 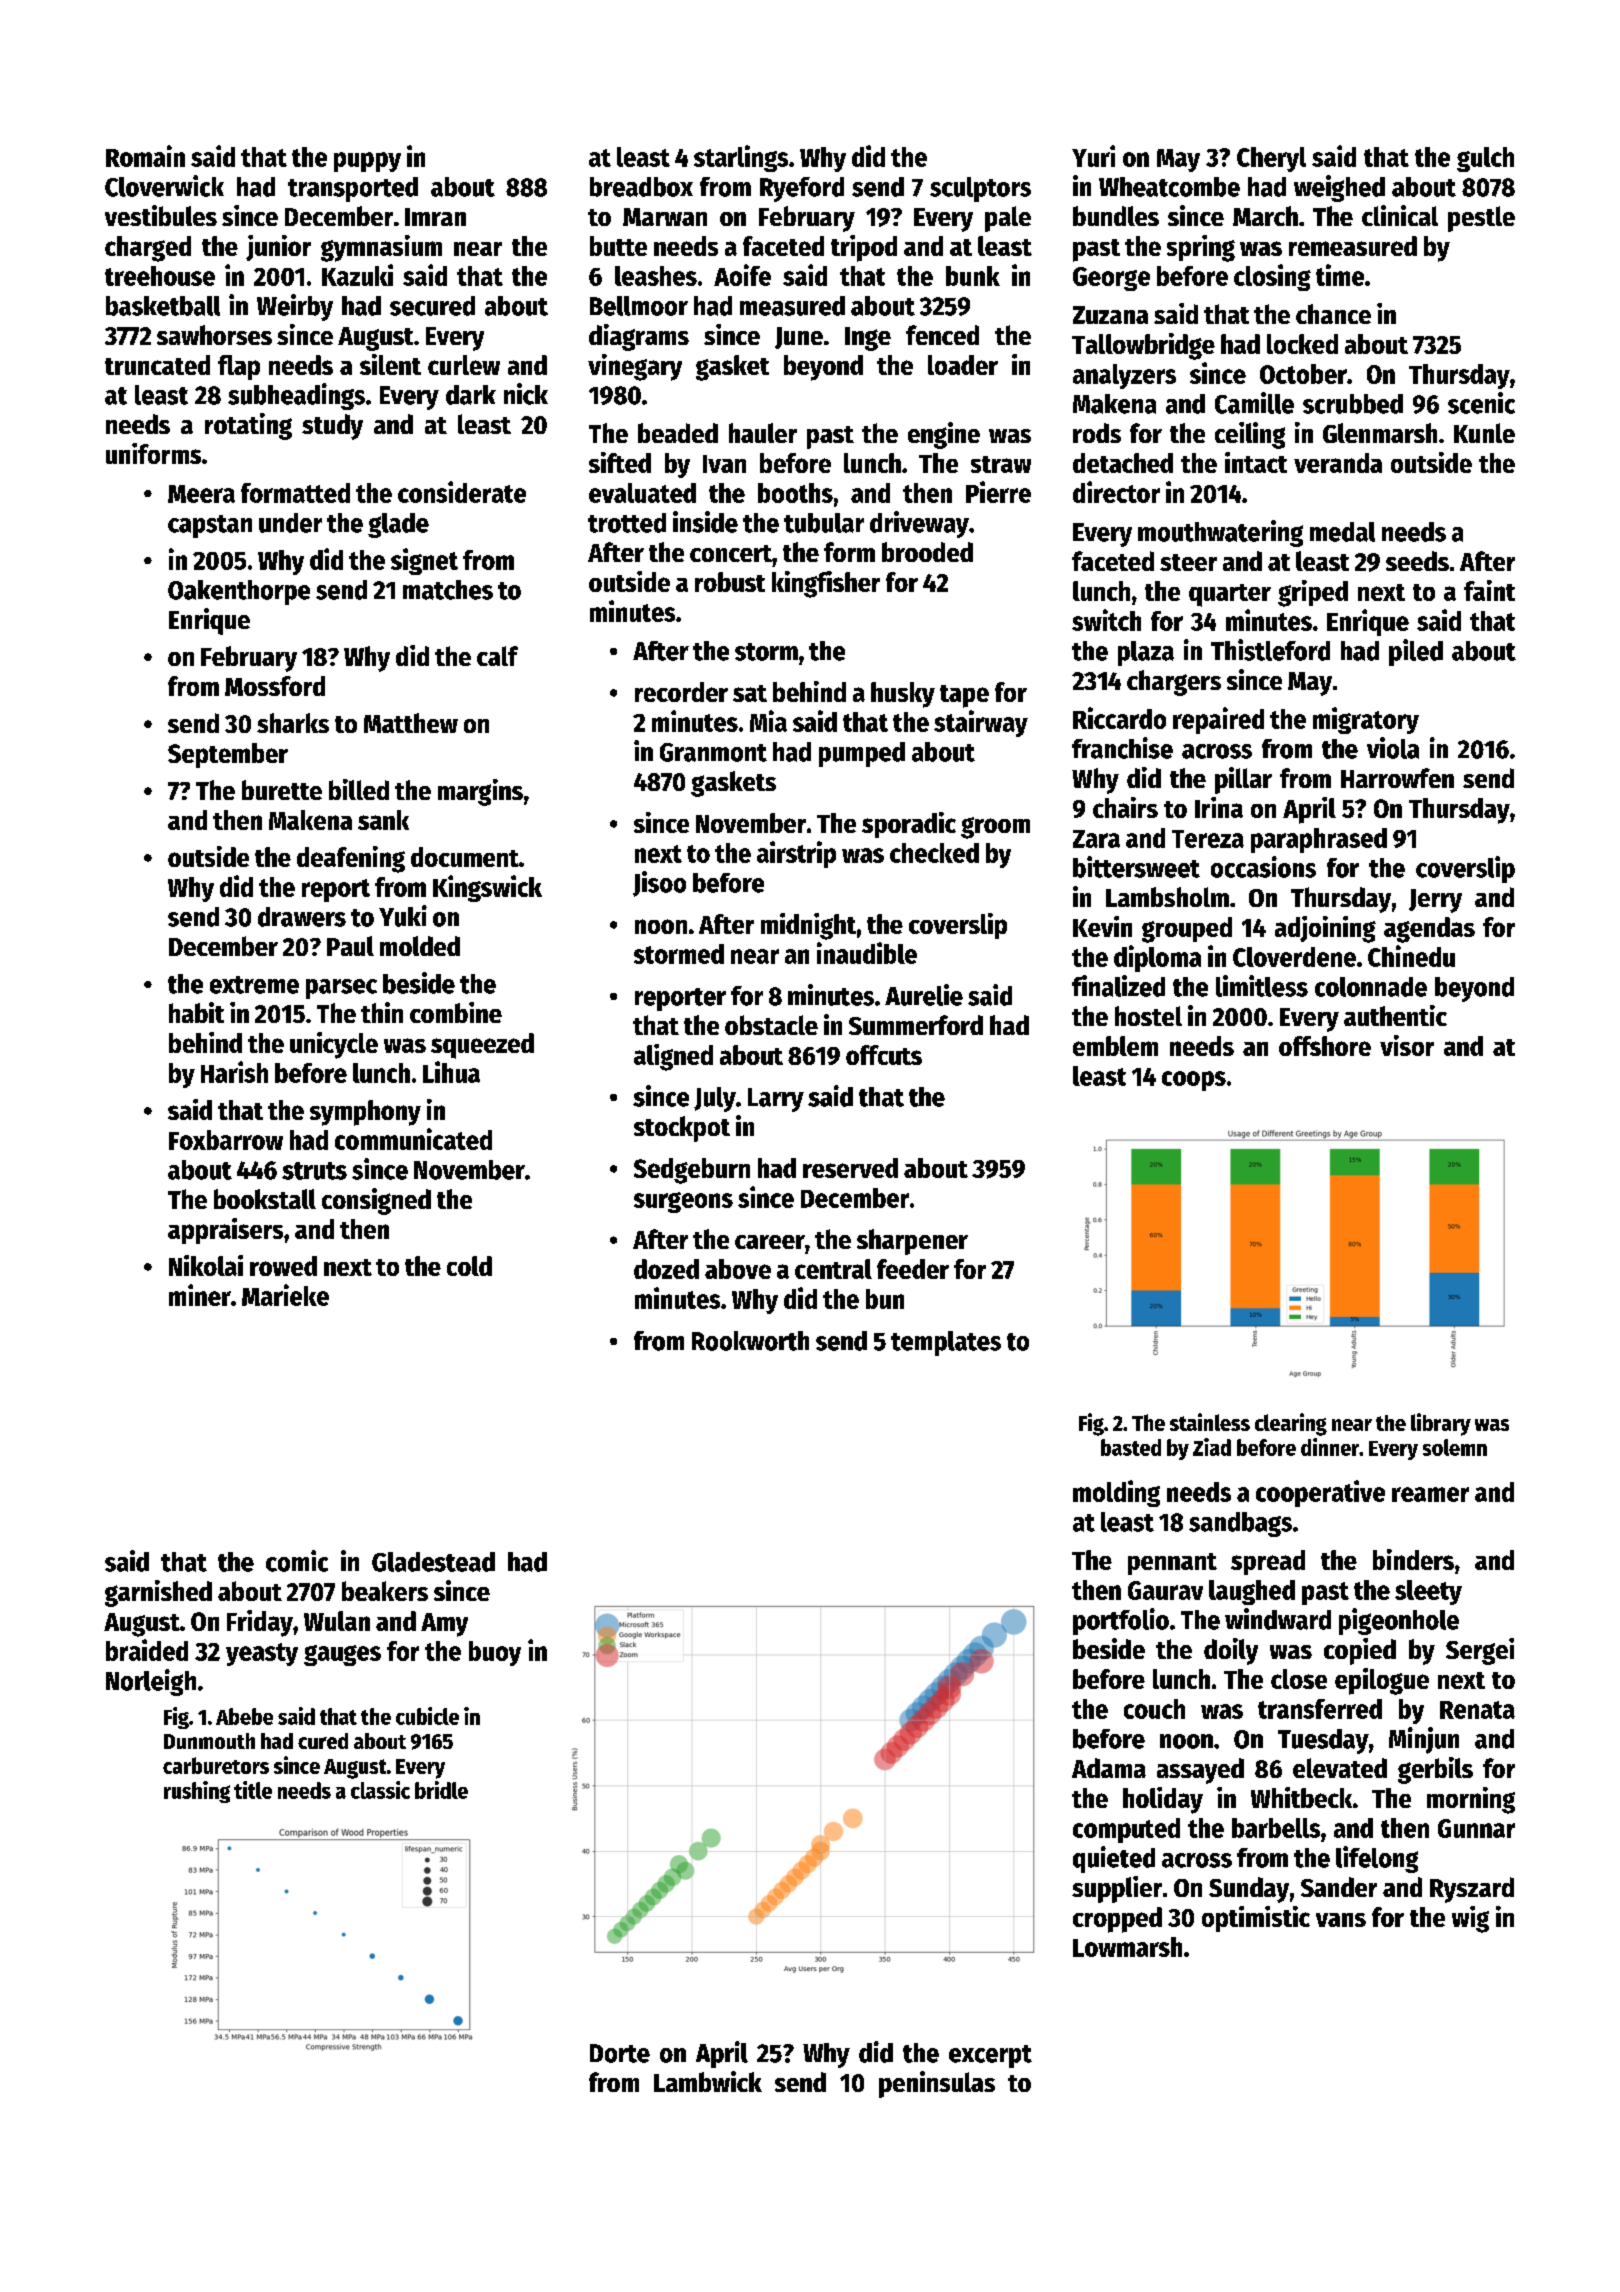 I want to click on beaded, so click(x=678, y=433).
